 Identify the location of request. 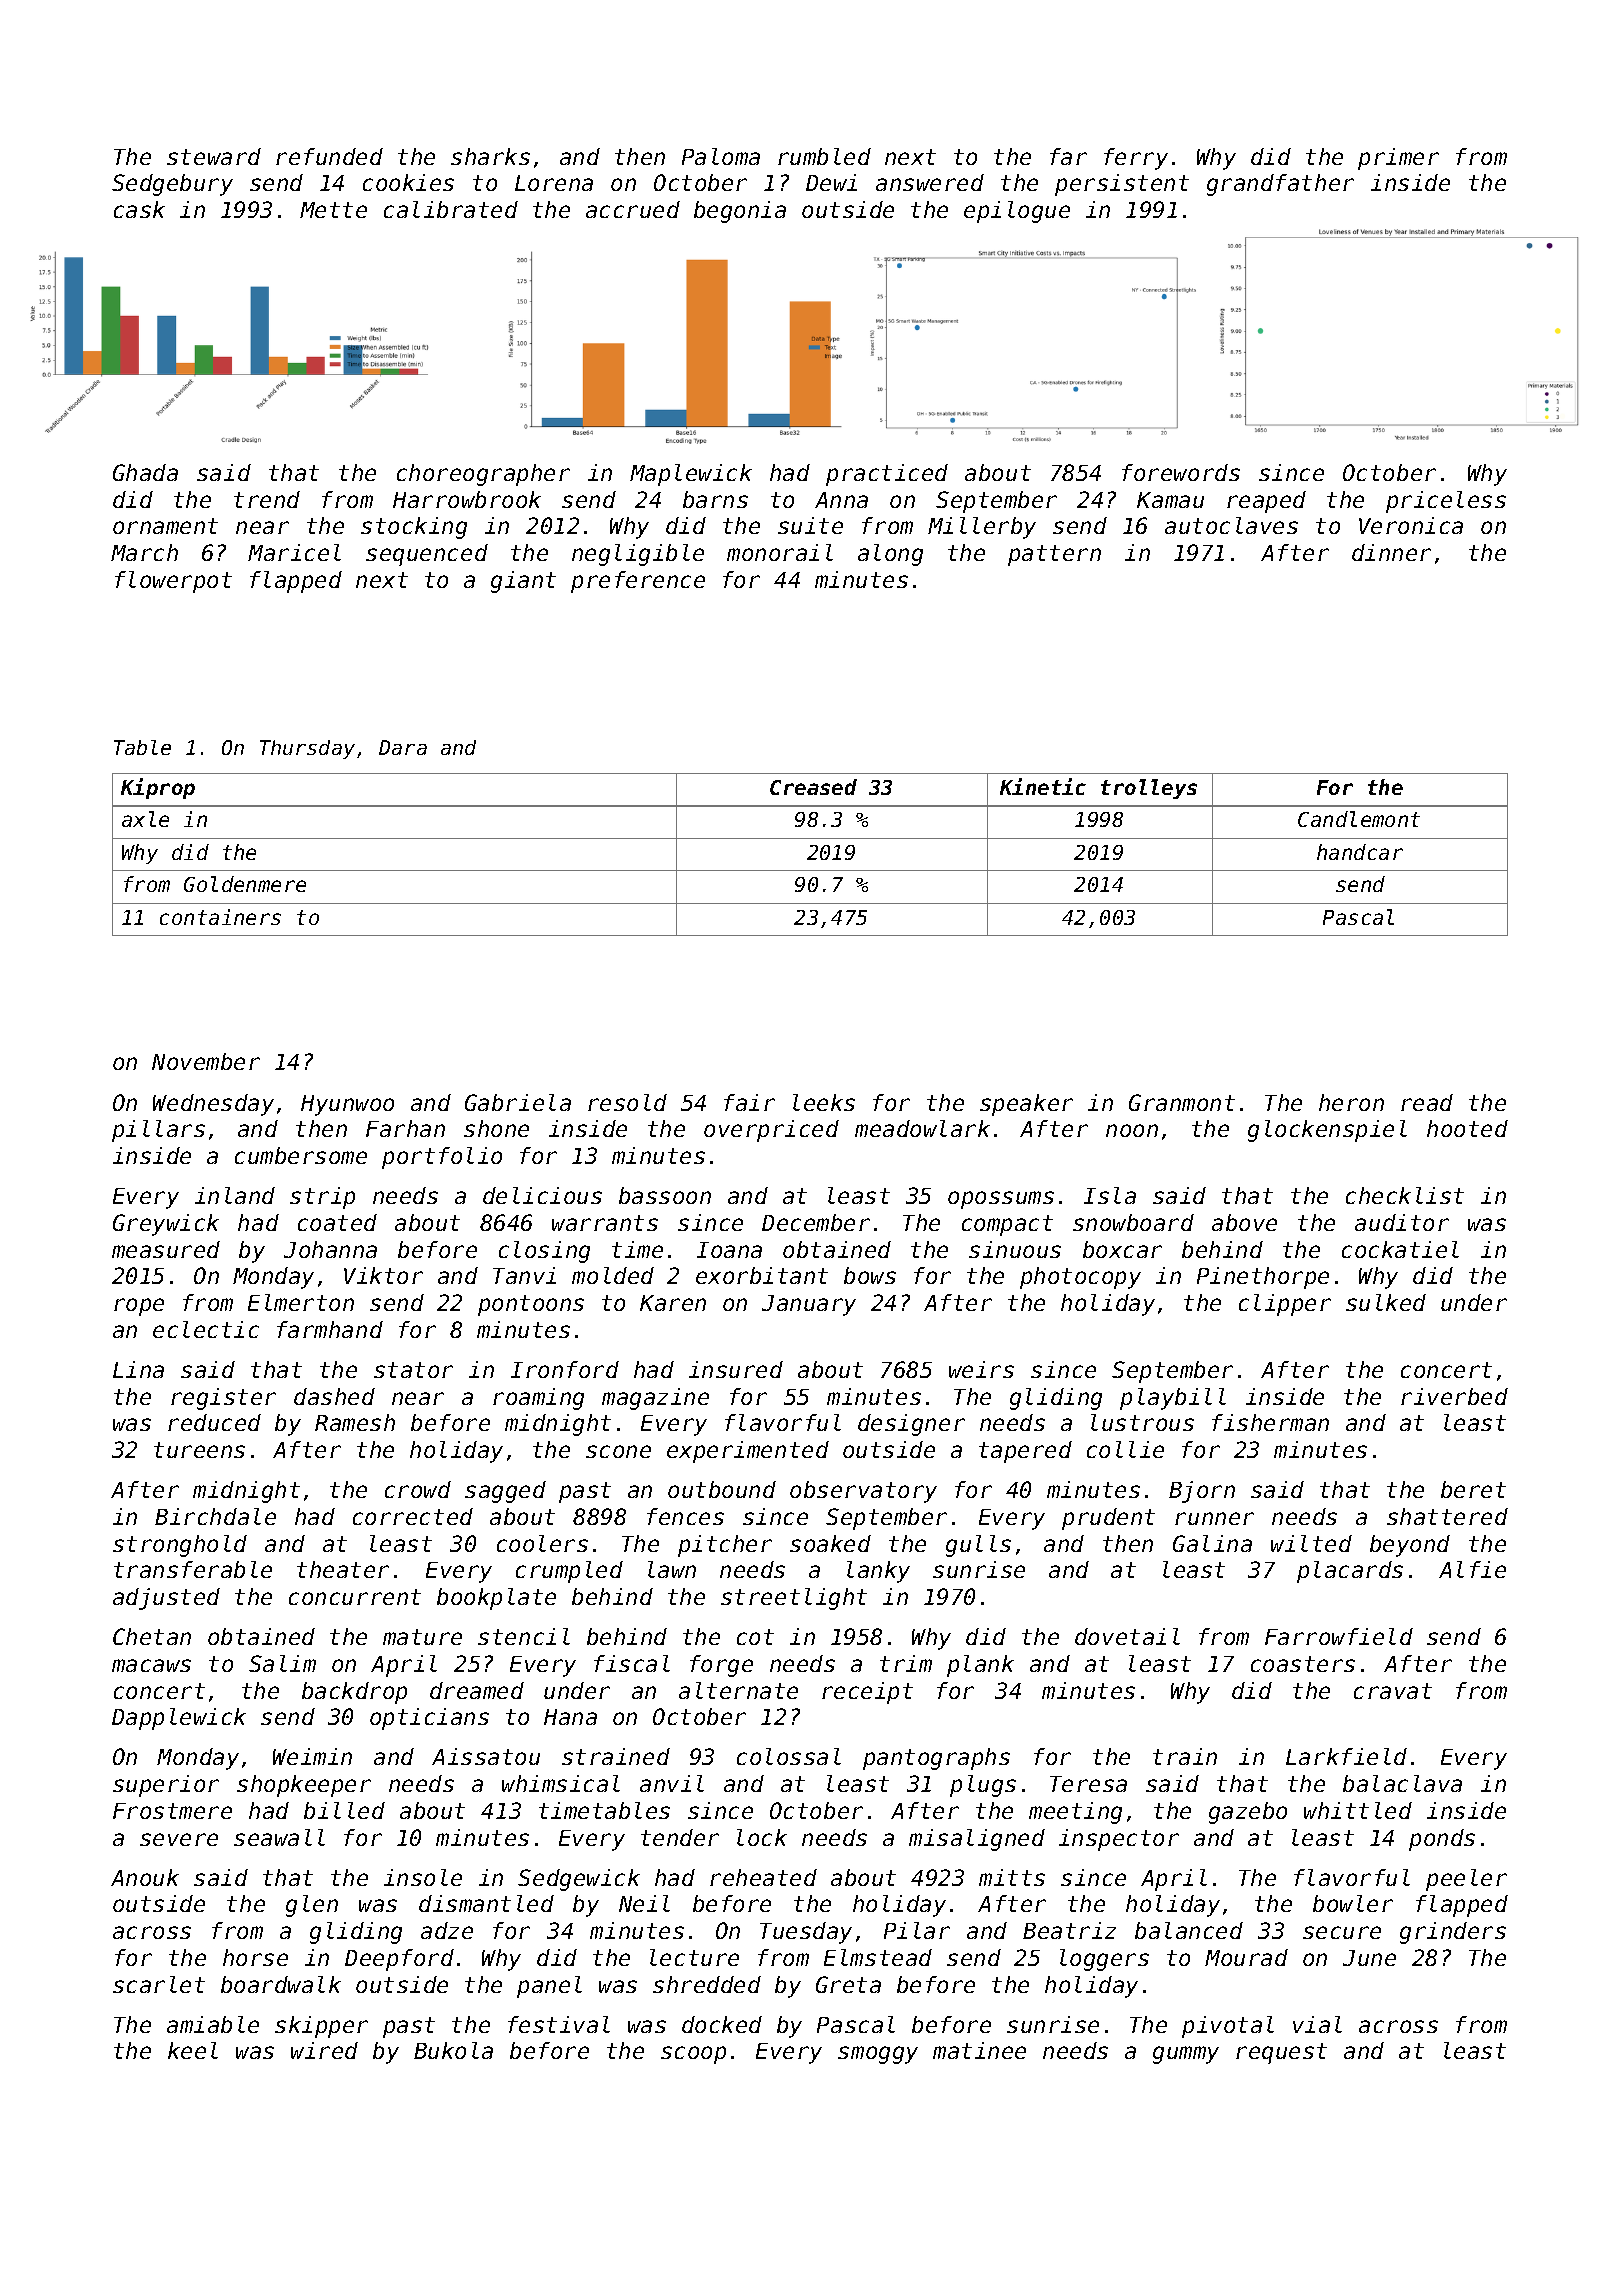
(1281, 2053).
